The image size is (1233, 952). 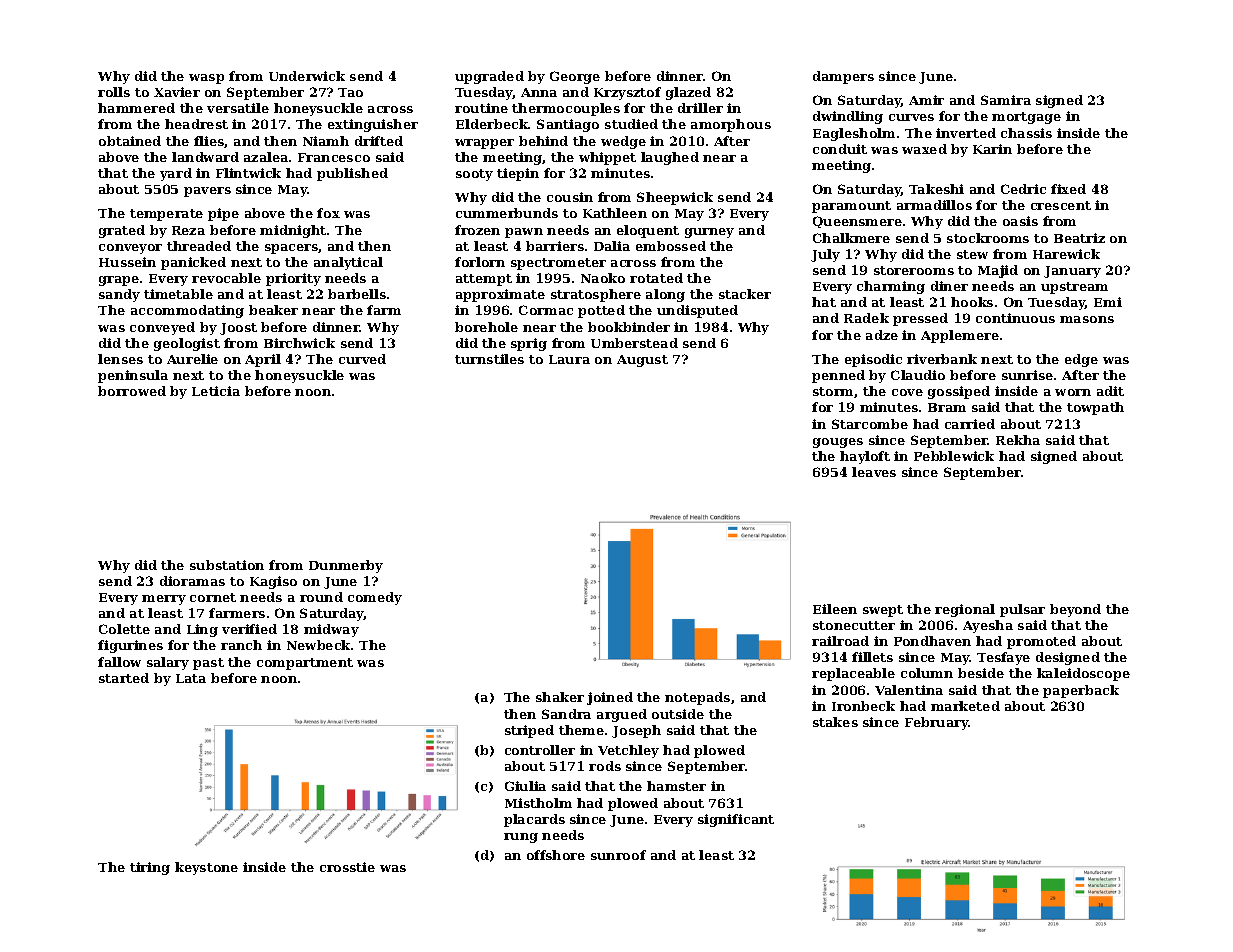 I want to click on hammered, so click(x=136, y=108).
